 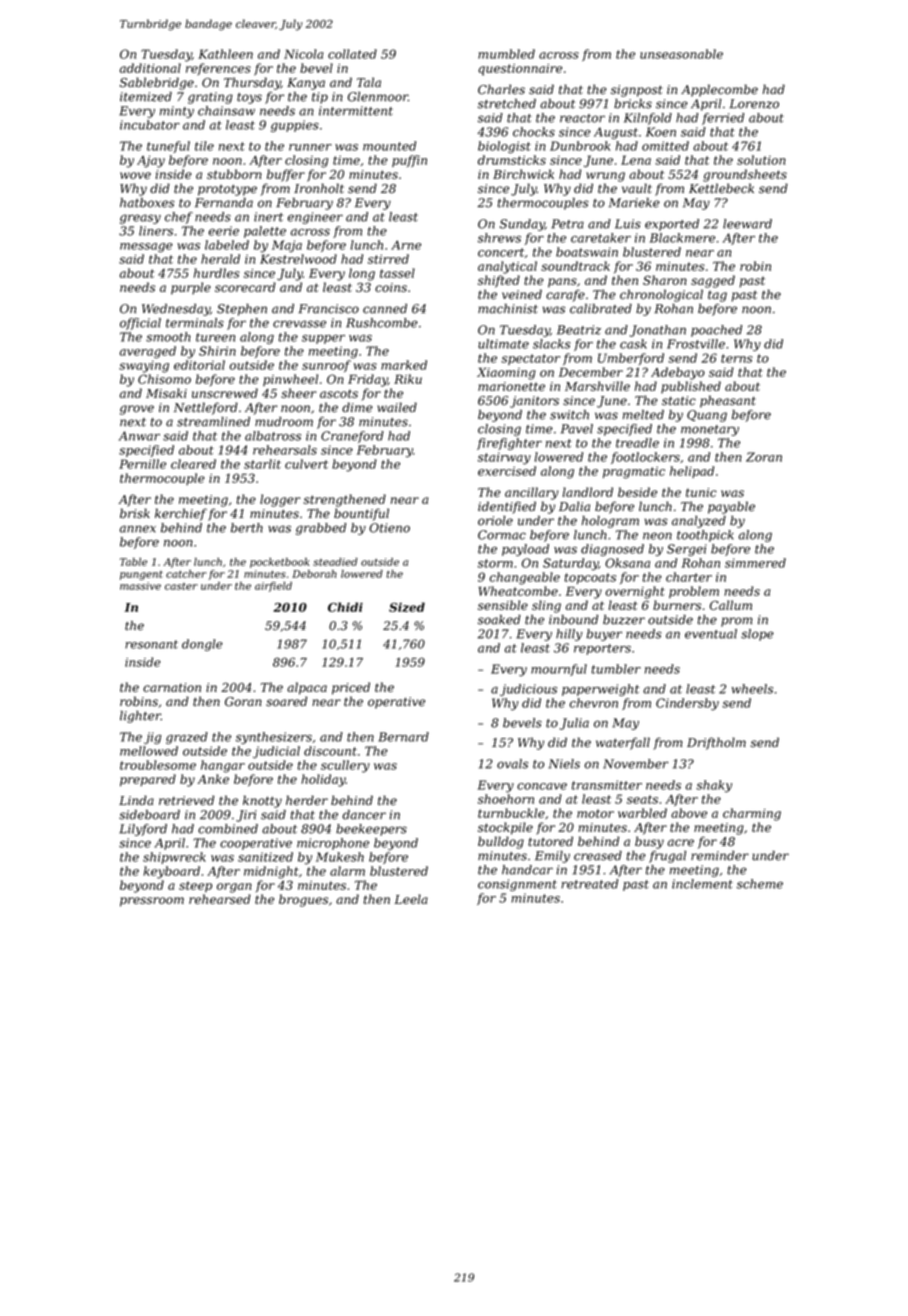 I want to click on rehearsed, so click(x=220, y=899).
